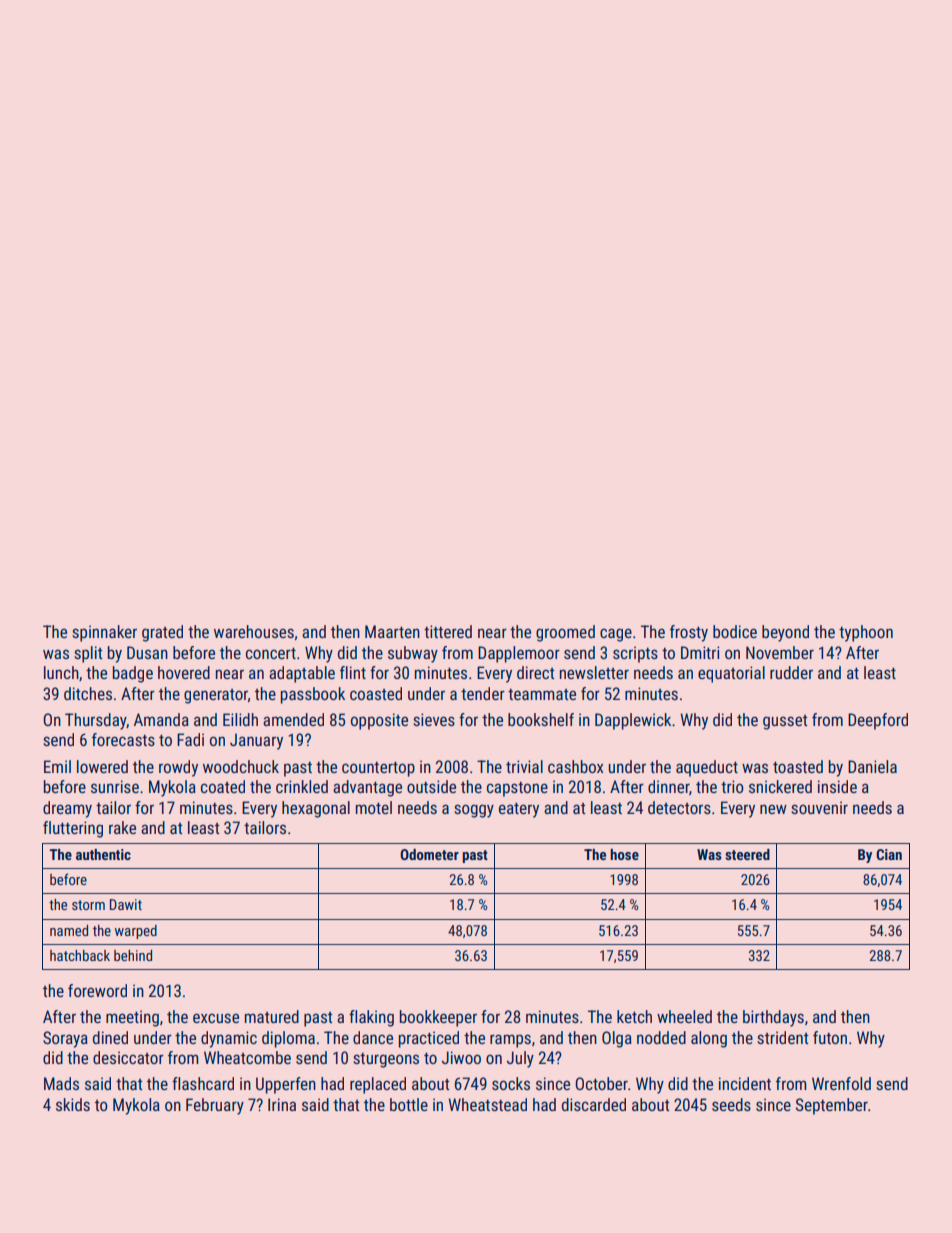  I want to click on flint, so click(353, 672).
